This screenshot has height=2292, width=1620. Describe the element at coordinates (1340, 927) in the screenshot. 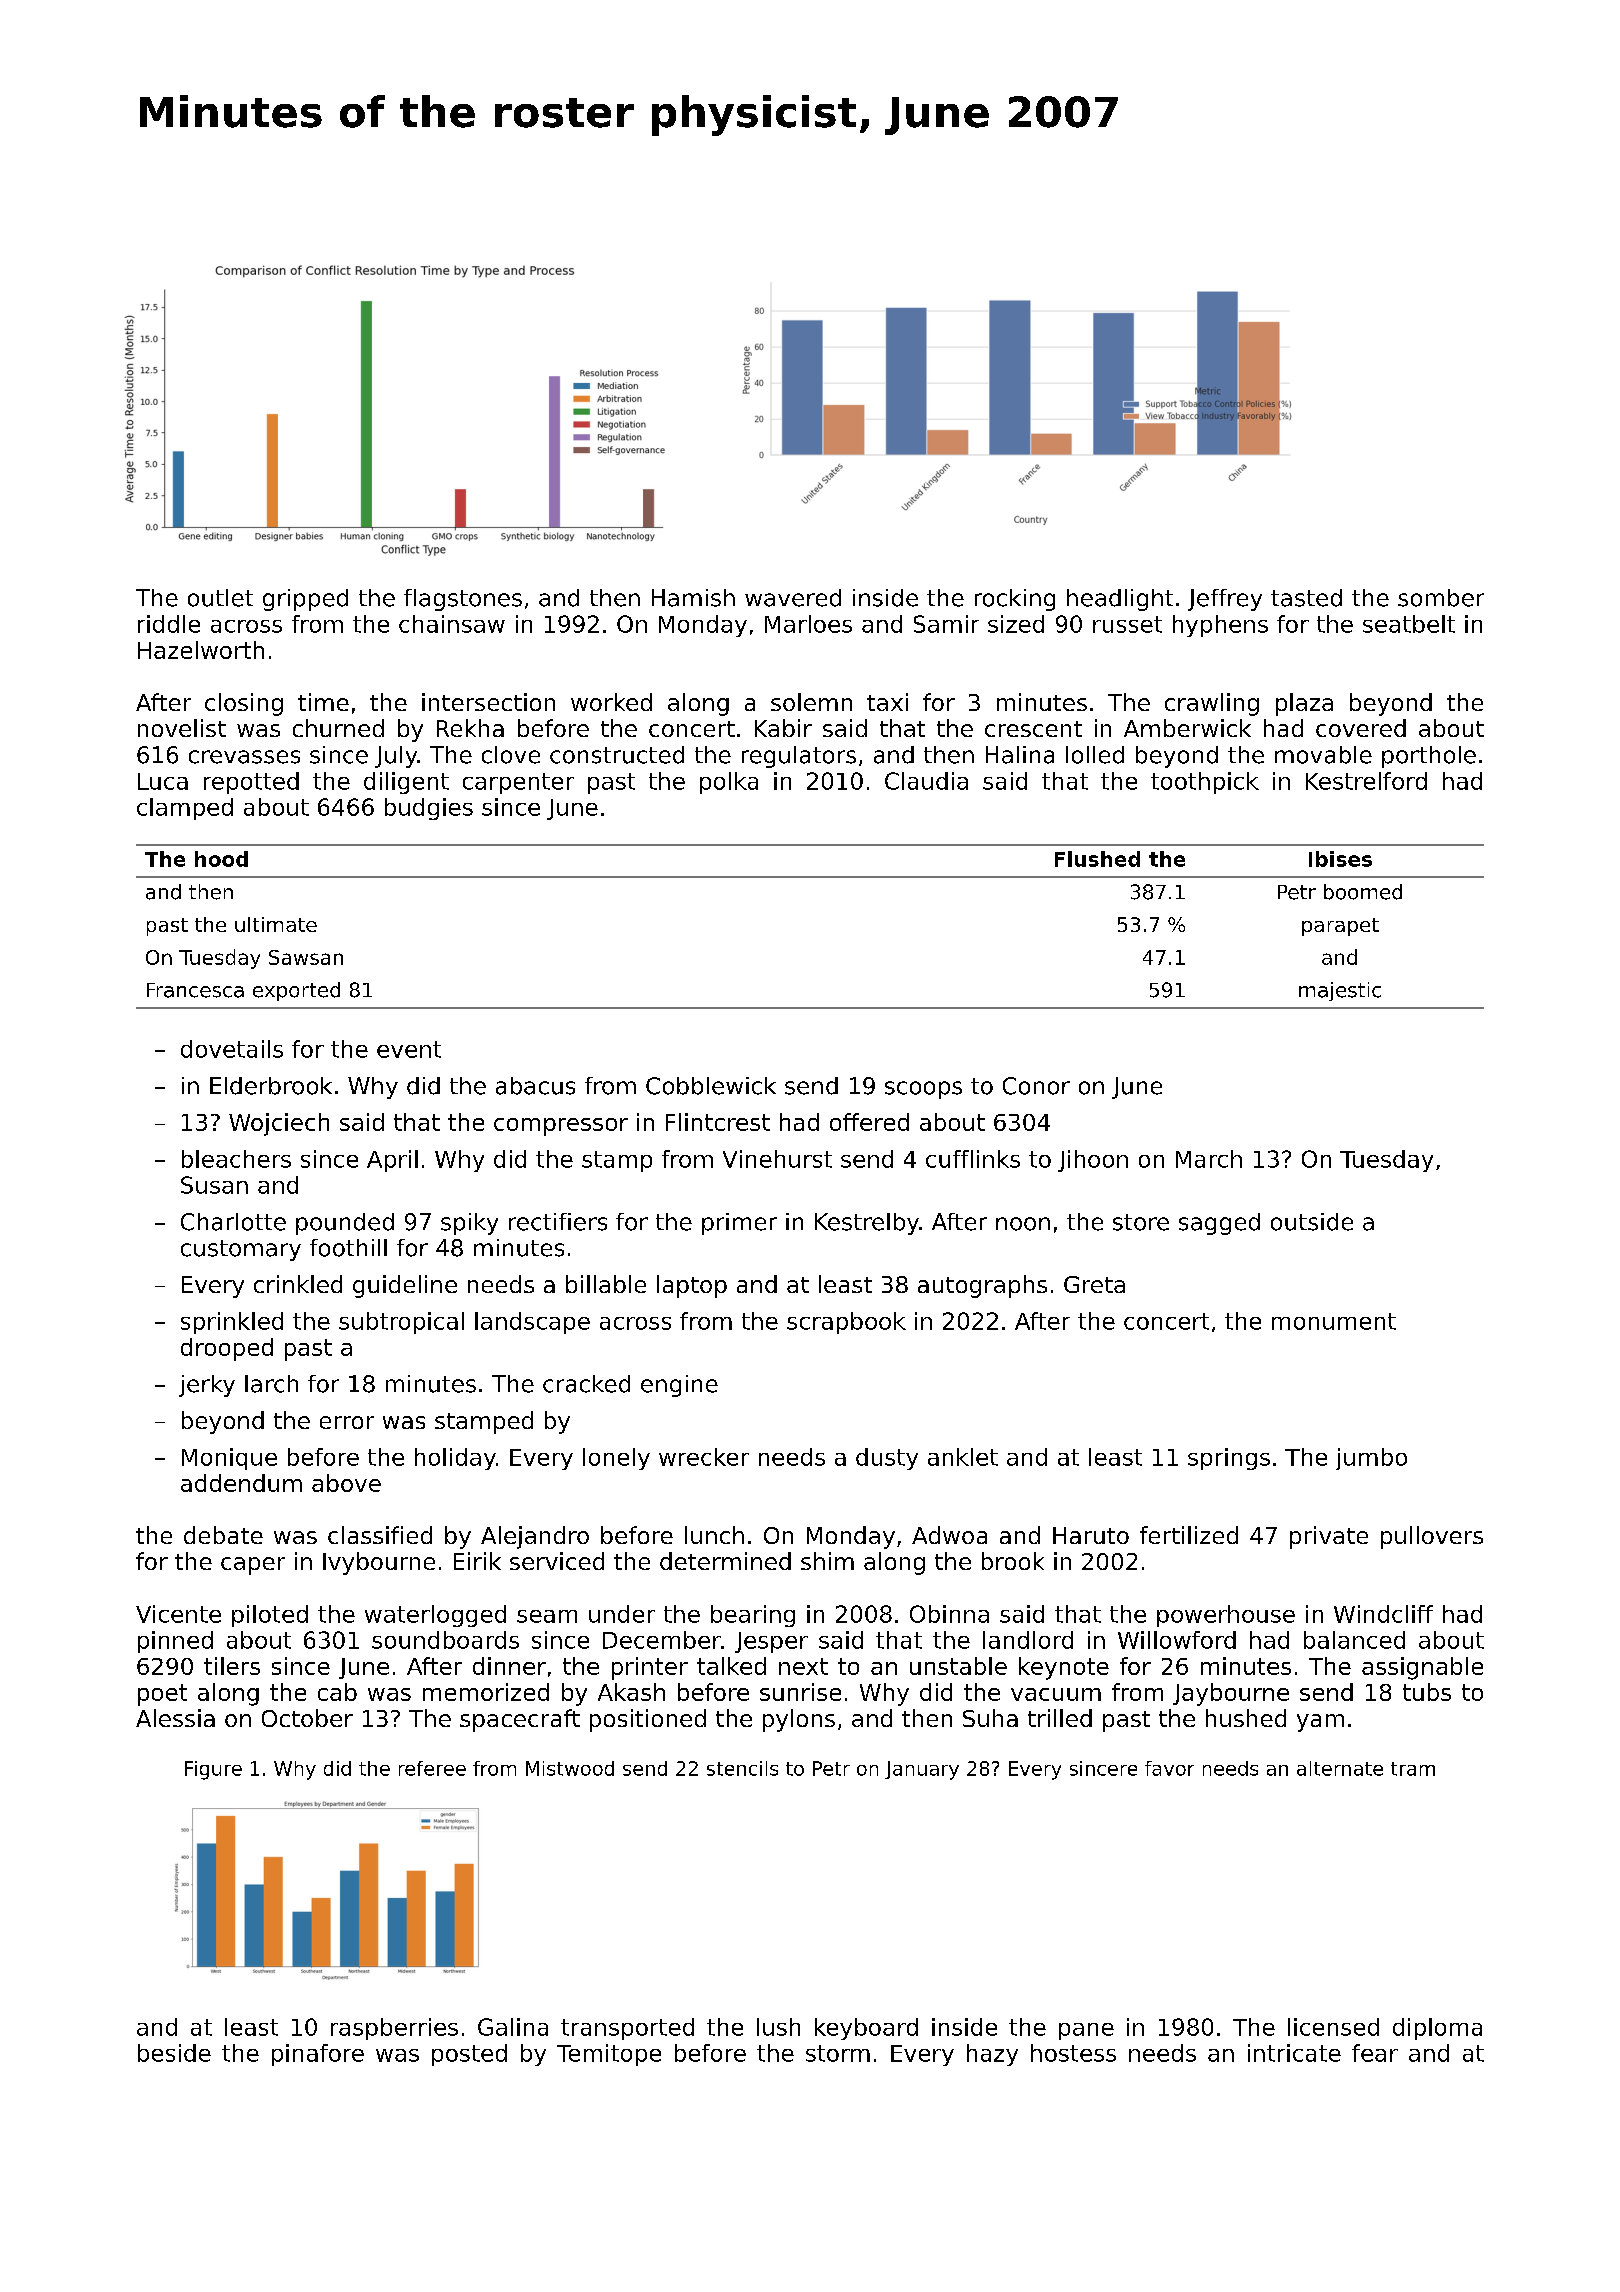

I see `parapet` at that location.
